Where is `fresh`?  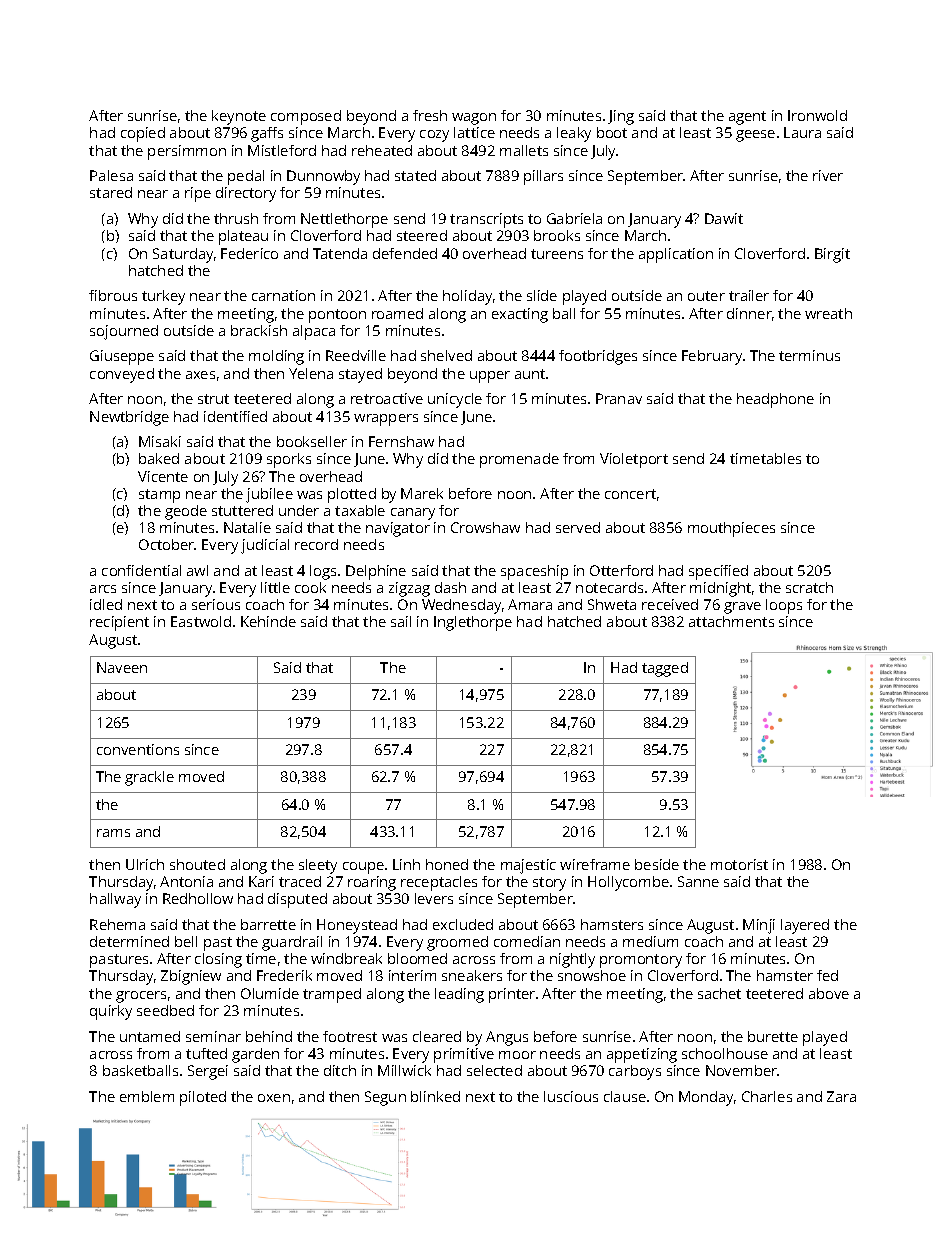
fresh is located at coordinates (430, 115).
